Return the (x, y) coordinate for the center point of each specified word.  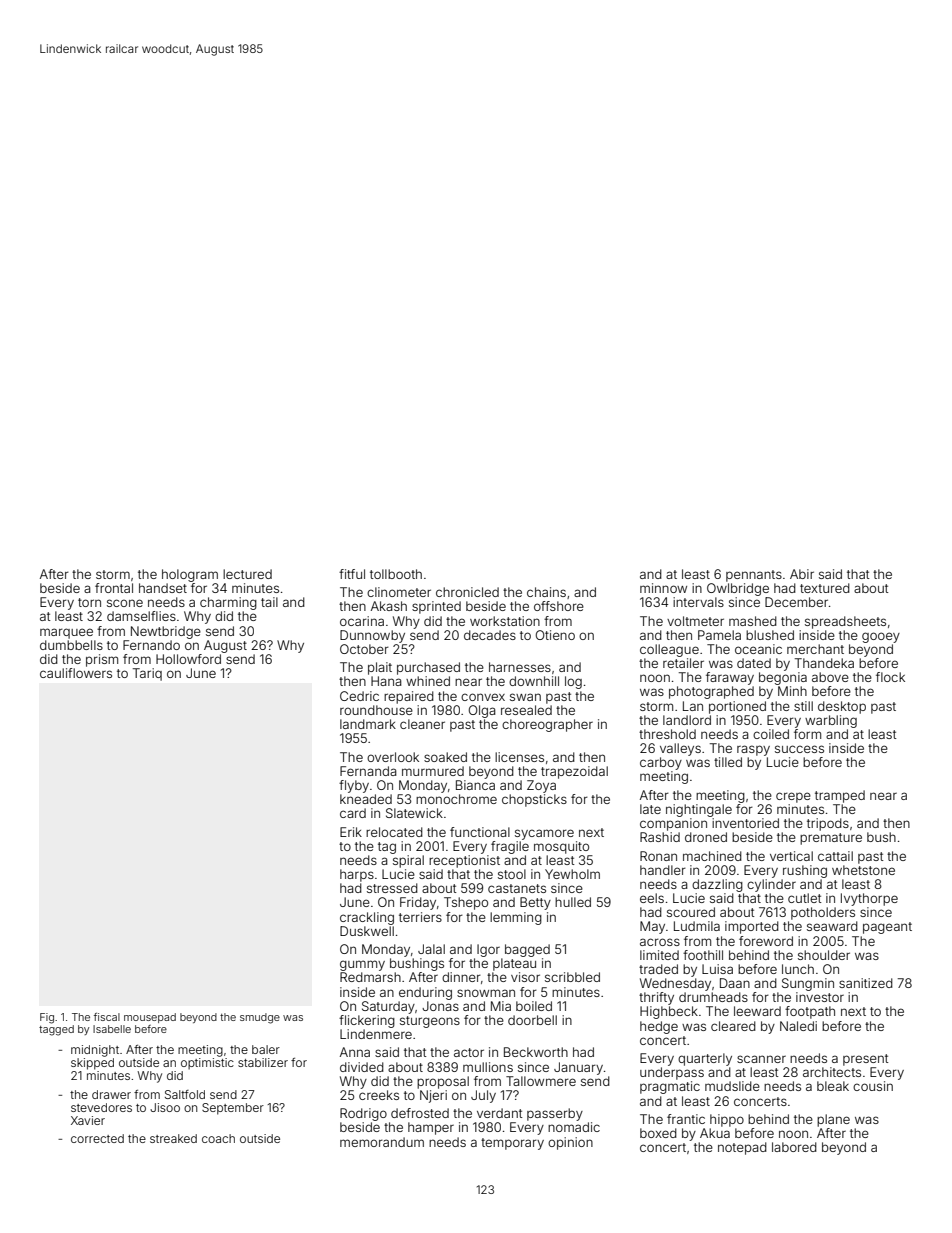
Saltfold (185, 1094)
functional (480, 832)
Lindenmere (376, 1034)
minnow (663, 588)
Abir (802, 574)
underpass (672, 1073)
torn (89, 602)
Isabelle (112, 1029)
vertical (791, 856)
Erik (351, 832)
